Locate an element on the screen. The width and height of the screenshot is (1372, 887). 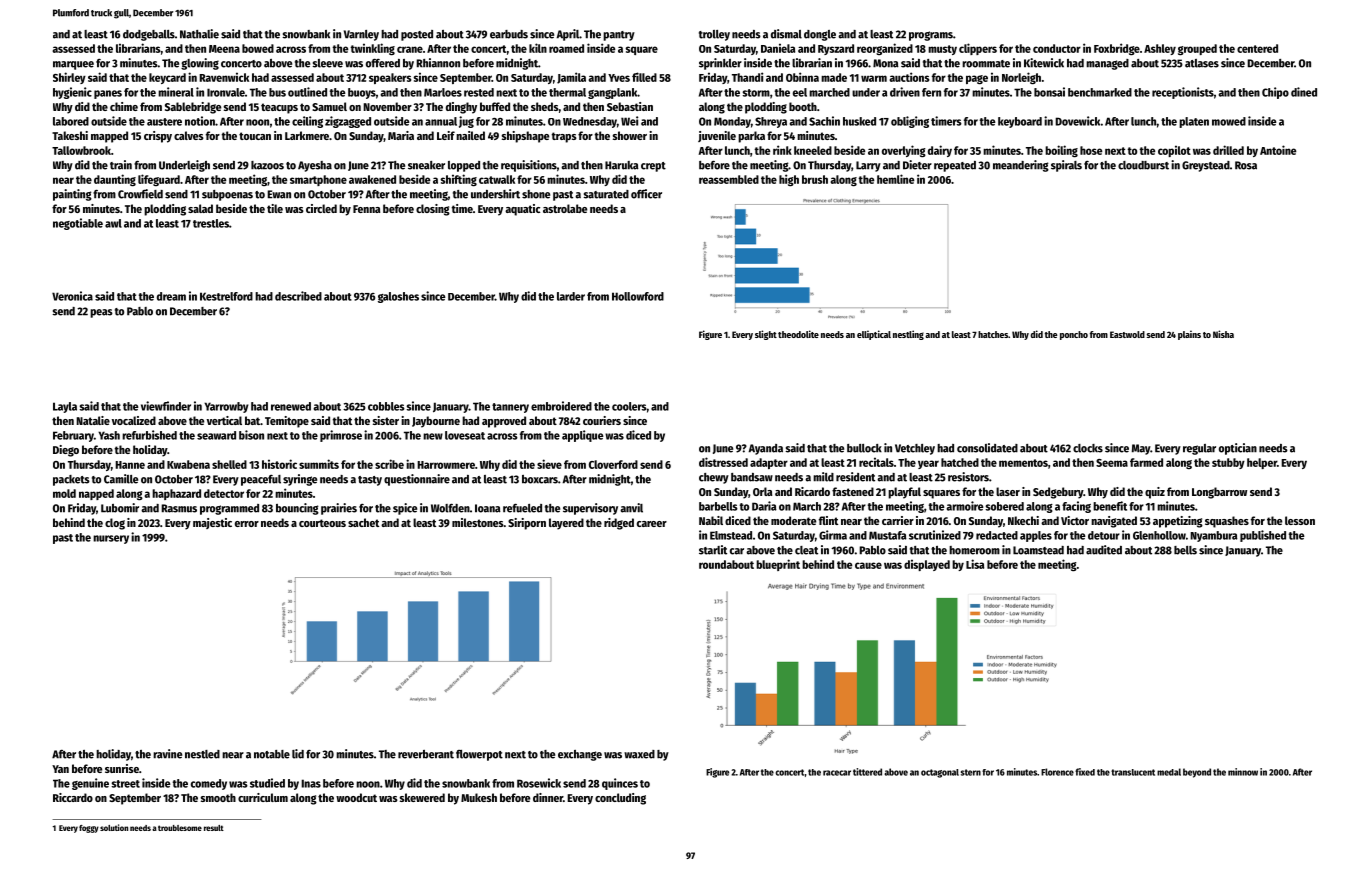
dismal is located at coordinates (786, 34).
